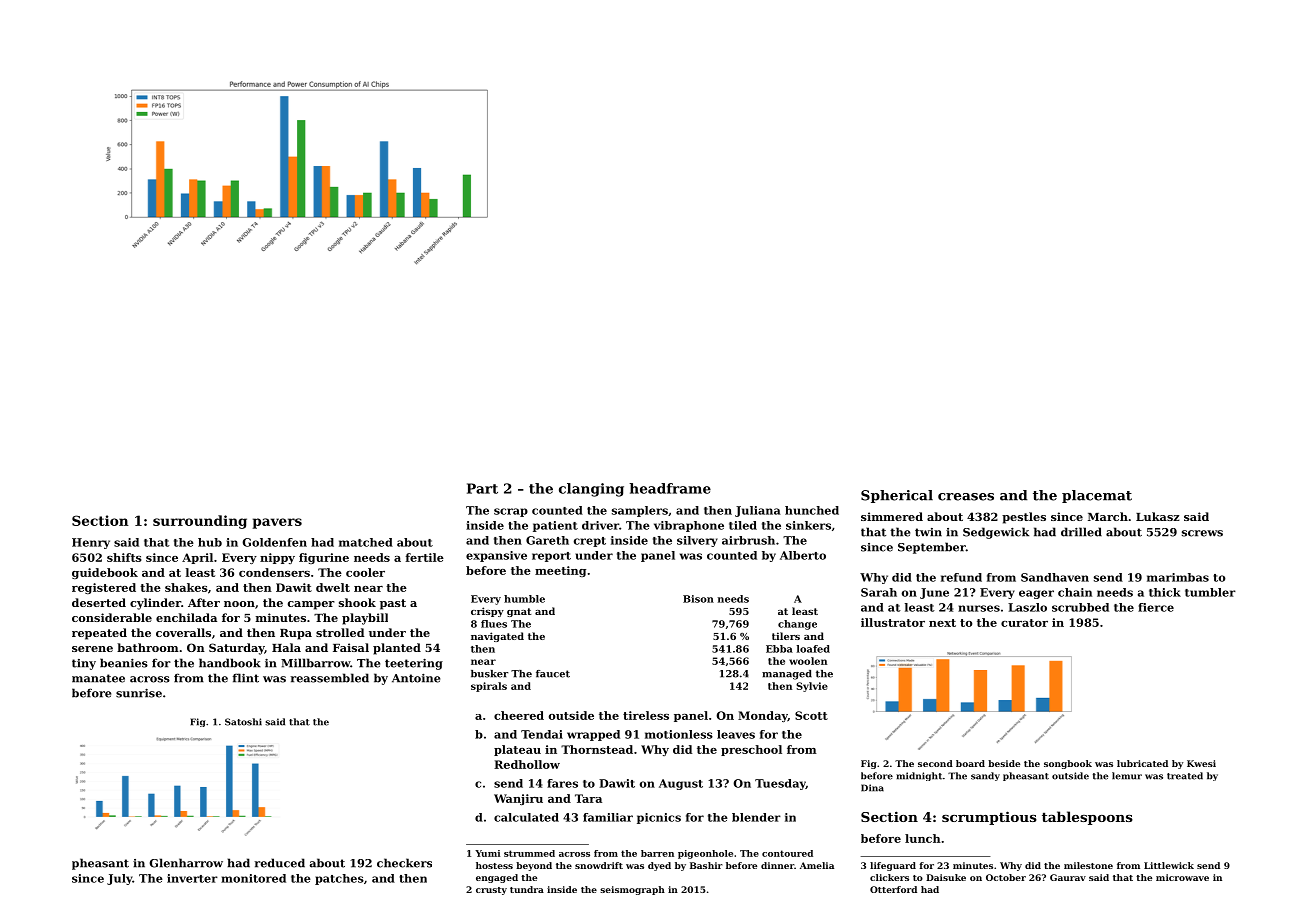 The height and width of the screenshot is (924, 1308). What do you see at coordinates (200, 522) in the screenshot?
I see `surrounding` at bounding box center [200, 522].
